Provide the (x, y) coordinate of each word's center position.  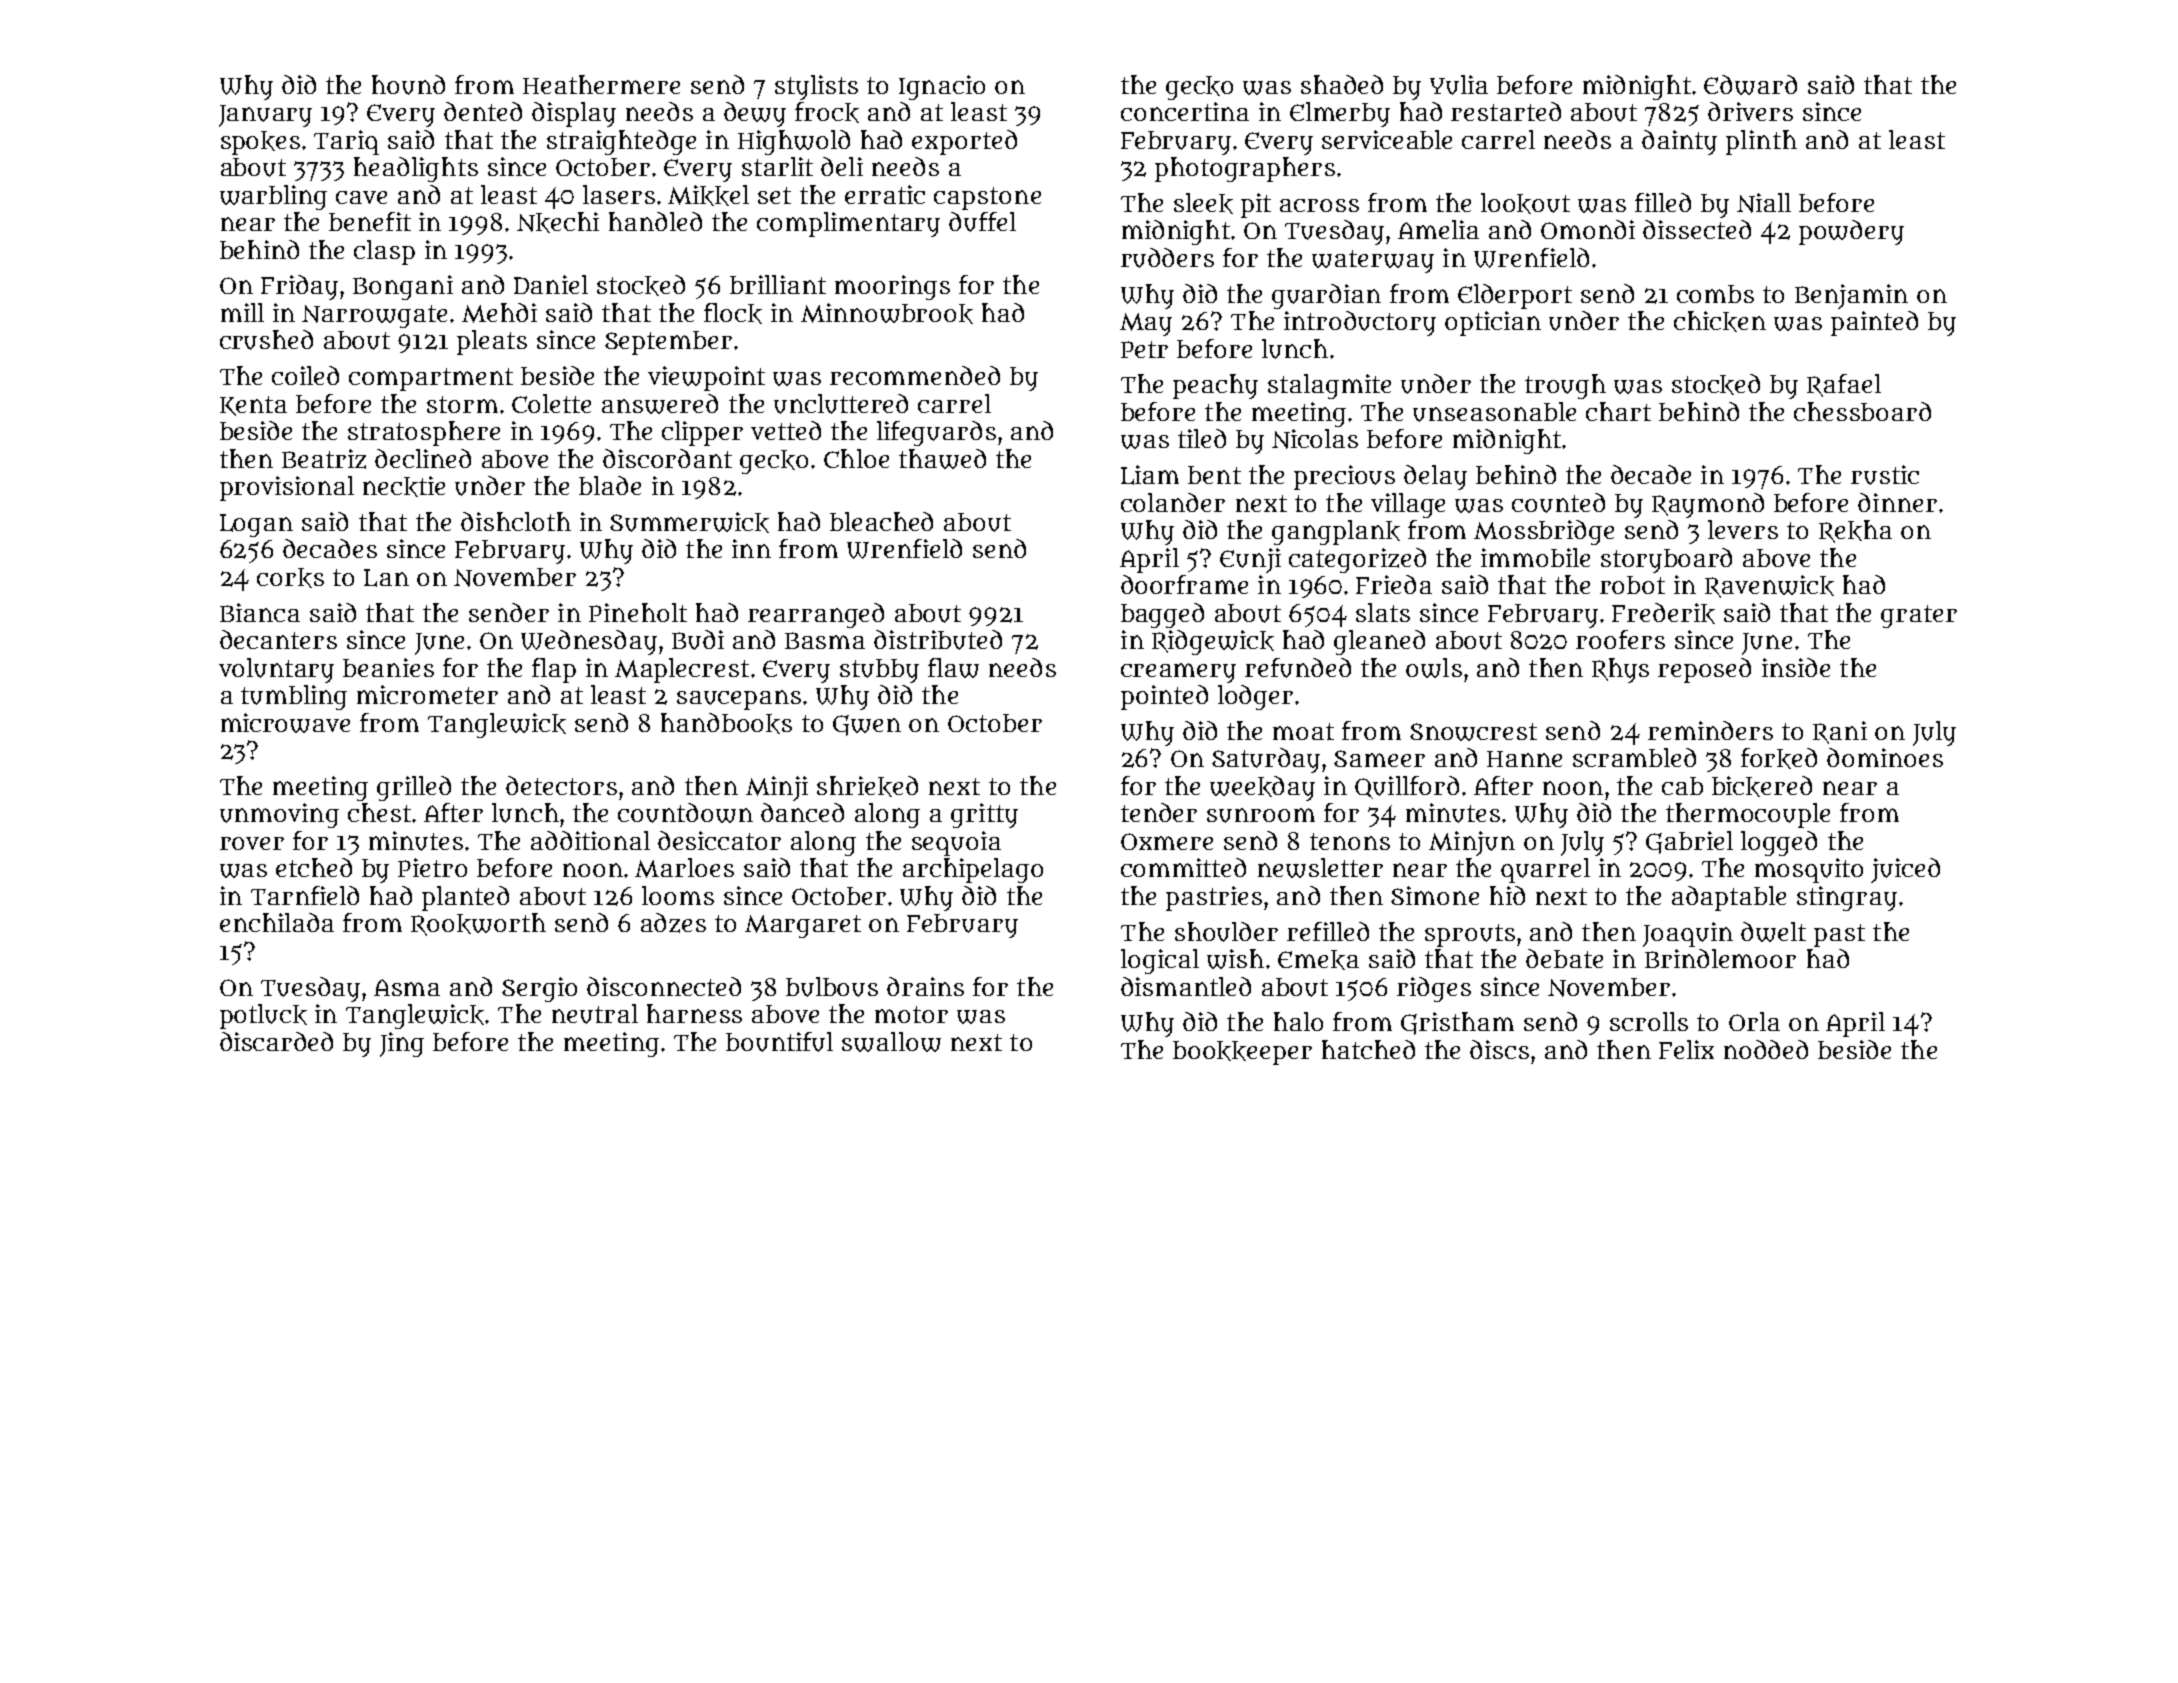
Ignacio (942, 87)
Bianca (260, 612)
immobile (1535, 557)
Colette (551, 403)
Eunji (1250, 560)
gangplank (1336, 532)
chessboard (1862, 411)
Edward (1750, 85)
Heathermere (601, 84)
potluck (263, 1016)
